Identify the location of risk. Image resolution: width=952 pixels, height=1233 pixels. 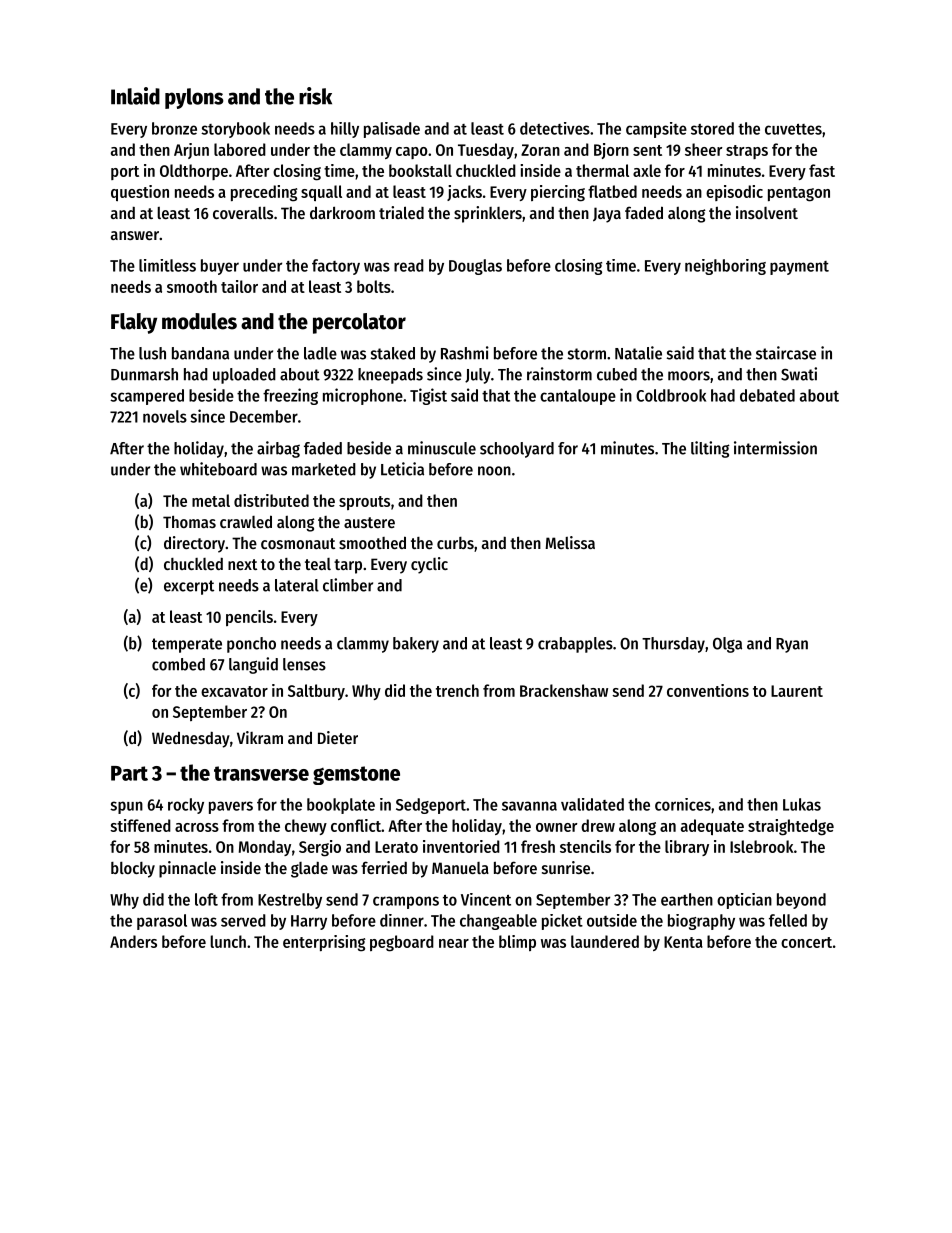
(315, 96).
